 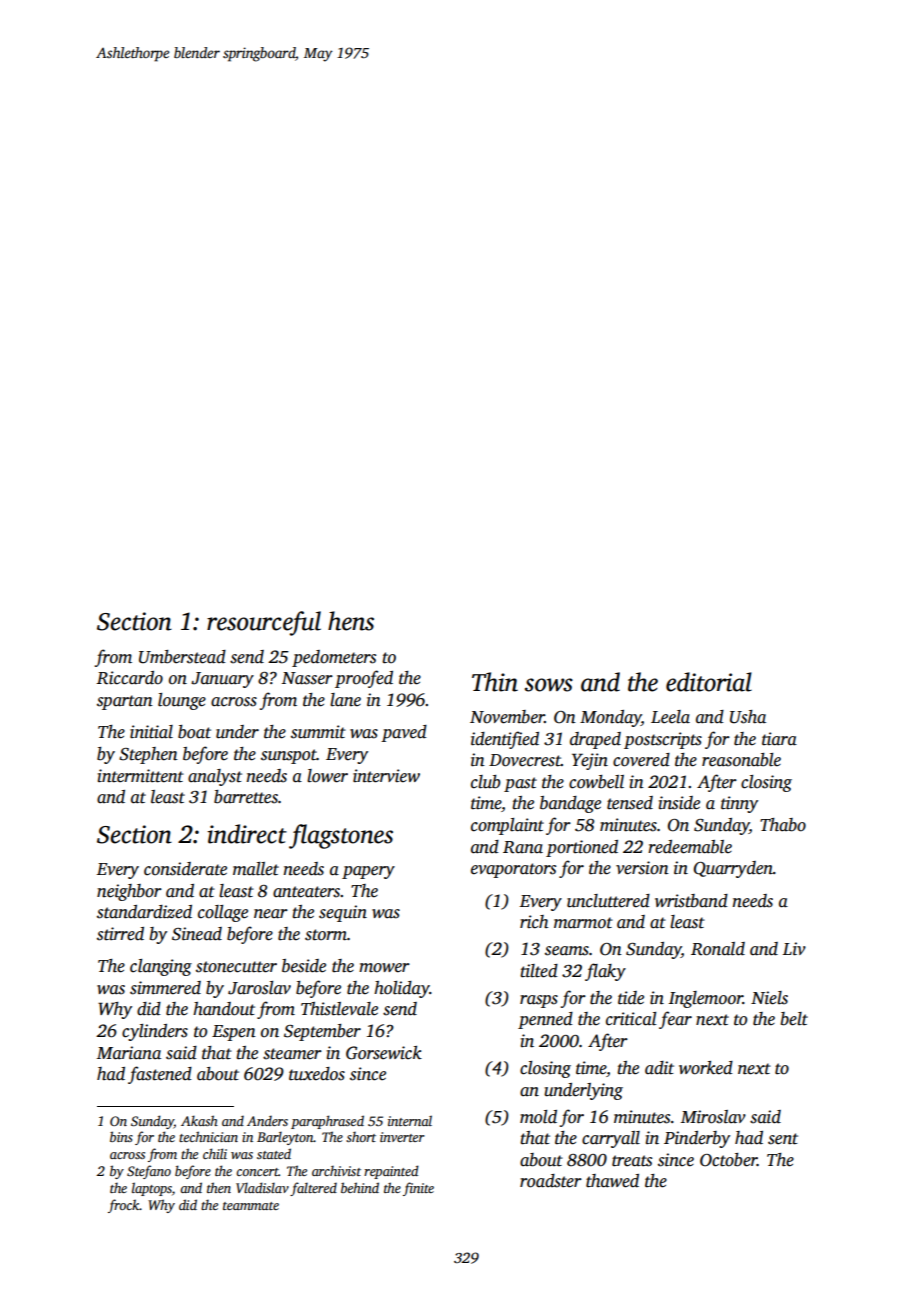 What do you see at coordinates (709, 682) in the page?
I see `editorial` at bounding box center [709, 682].
